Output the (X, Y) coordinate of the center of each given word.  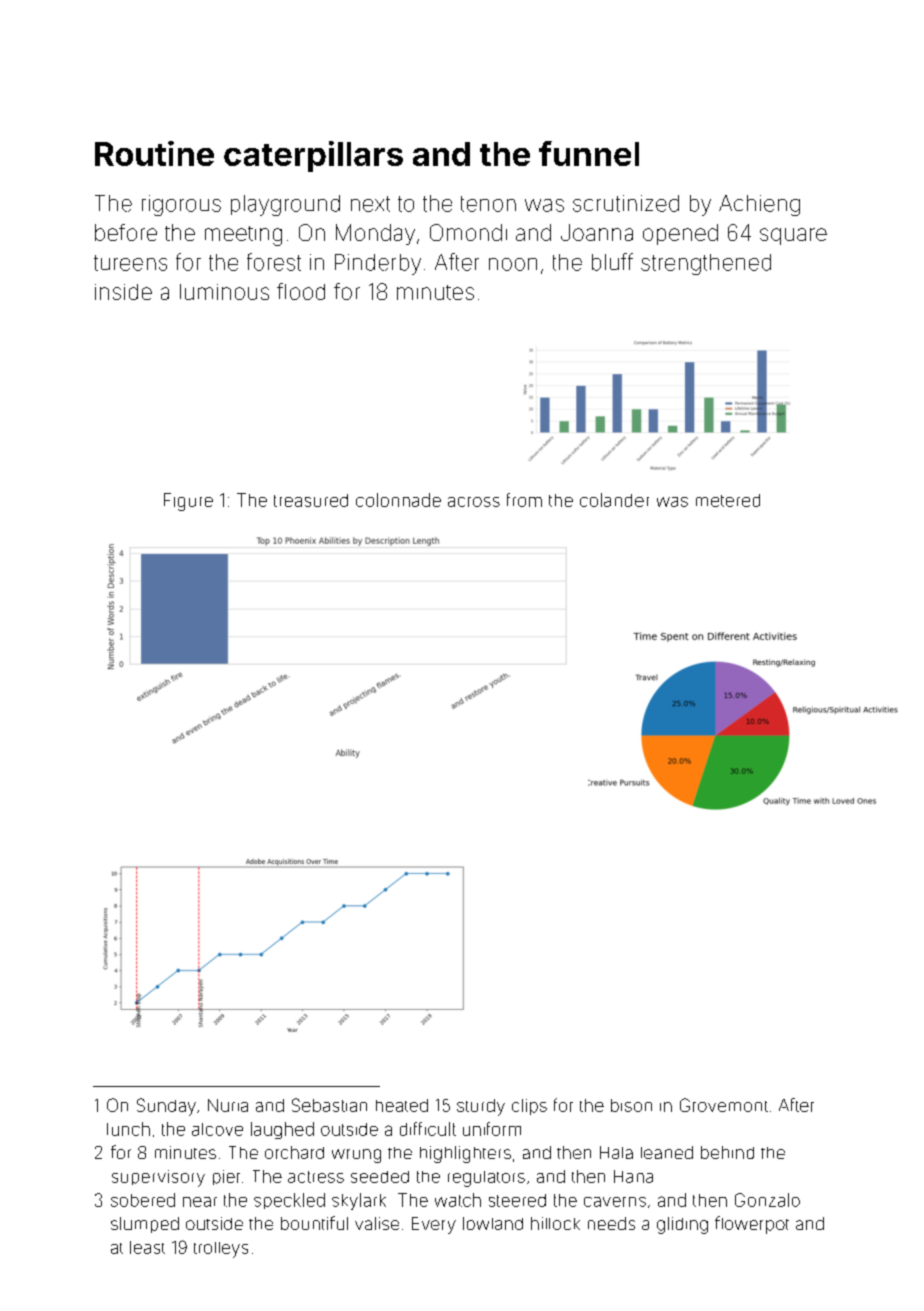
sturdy (481, 1107)
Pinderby (378, 264)
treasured (311, 500)
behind (727, 1152)
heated (402, 1105)
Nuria (228, 1105)
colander (614, 500)
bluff (612, 262)
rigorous (181, 205)
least (147, 1247)
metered (728, 500)
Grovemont (724, 1105)
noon (513, 264)
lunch (128, 1129)
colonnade (398, 500)
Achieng (759, 205)
